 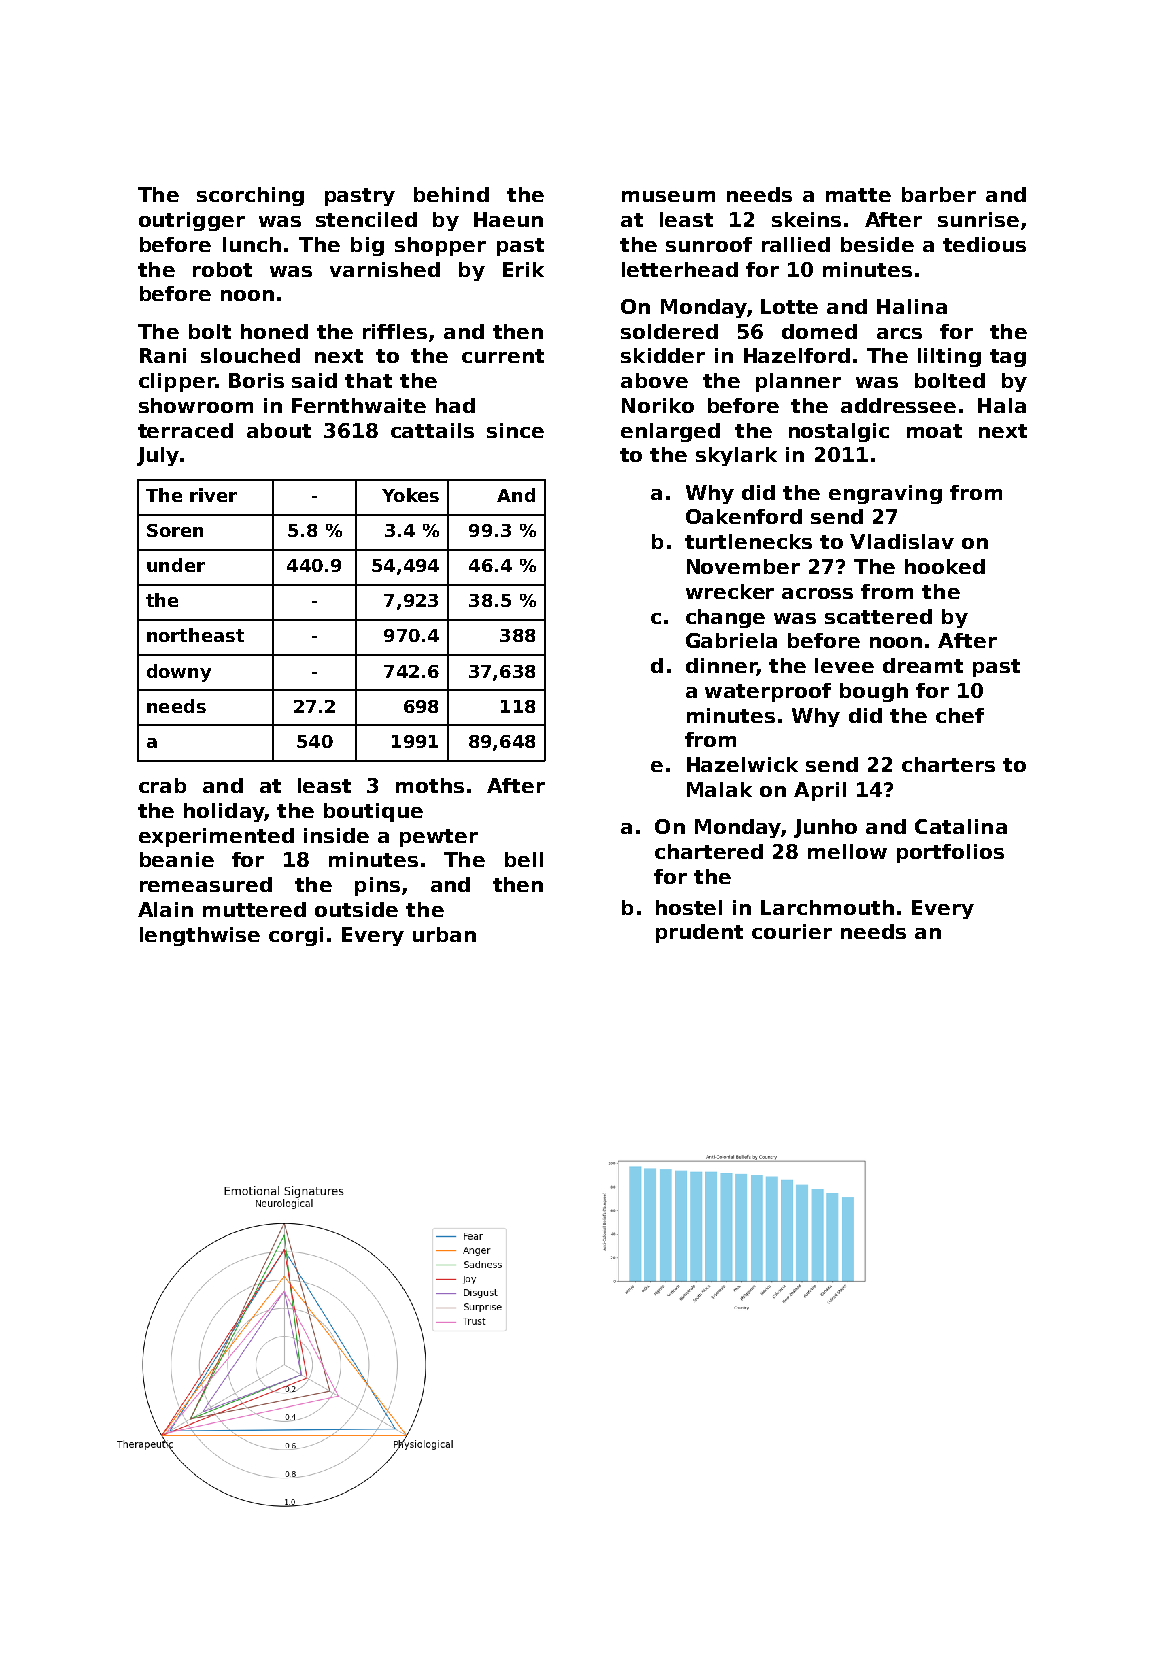 I want to click on sunroof, so click(x=709, y=244).
